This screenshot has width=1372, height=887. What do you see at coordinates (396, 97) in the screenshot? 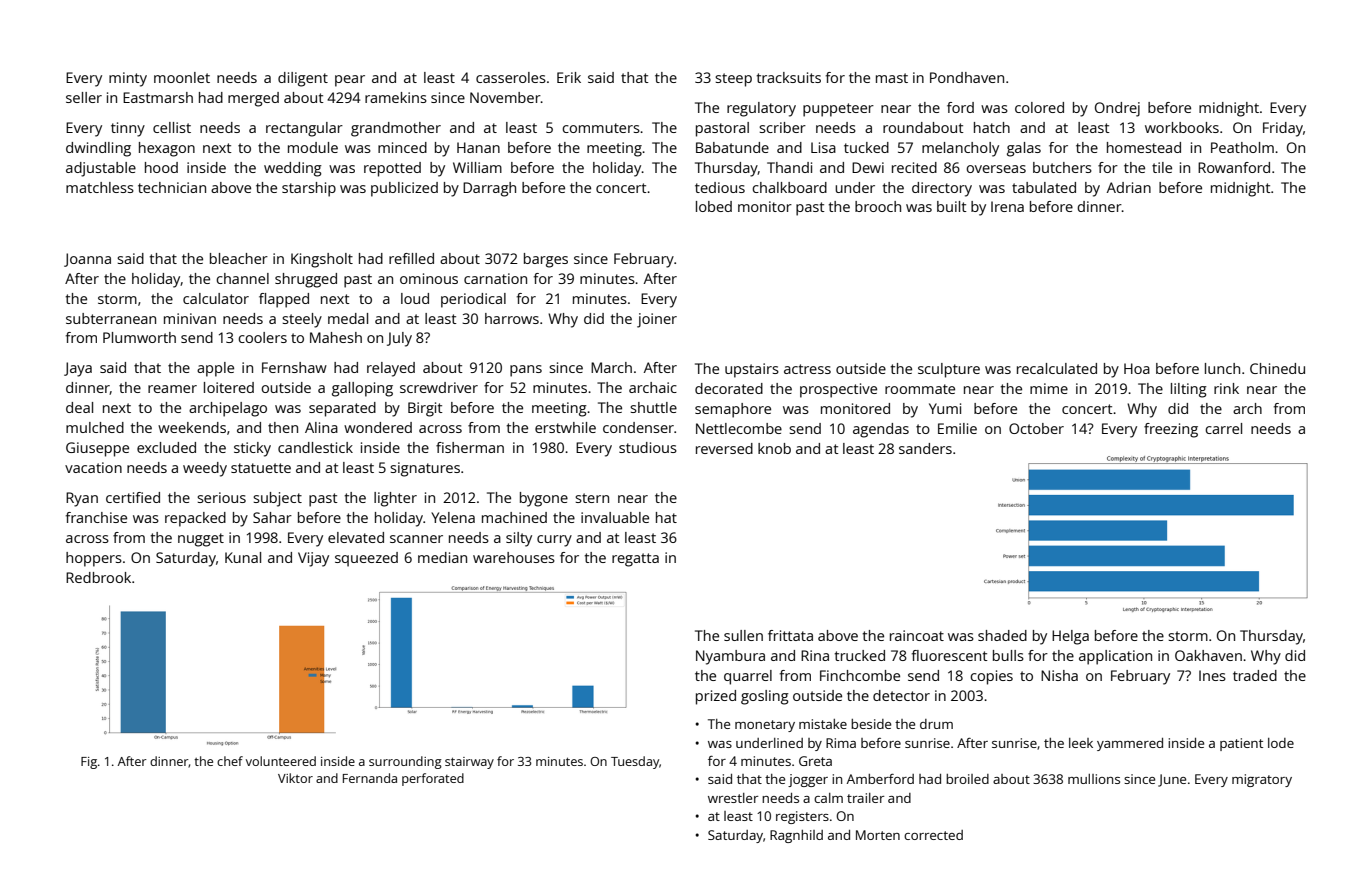
I see `ramekins` at bounding box center [396, 97].
